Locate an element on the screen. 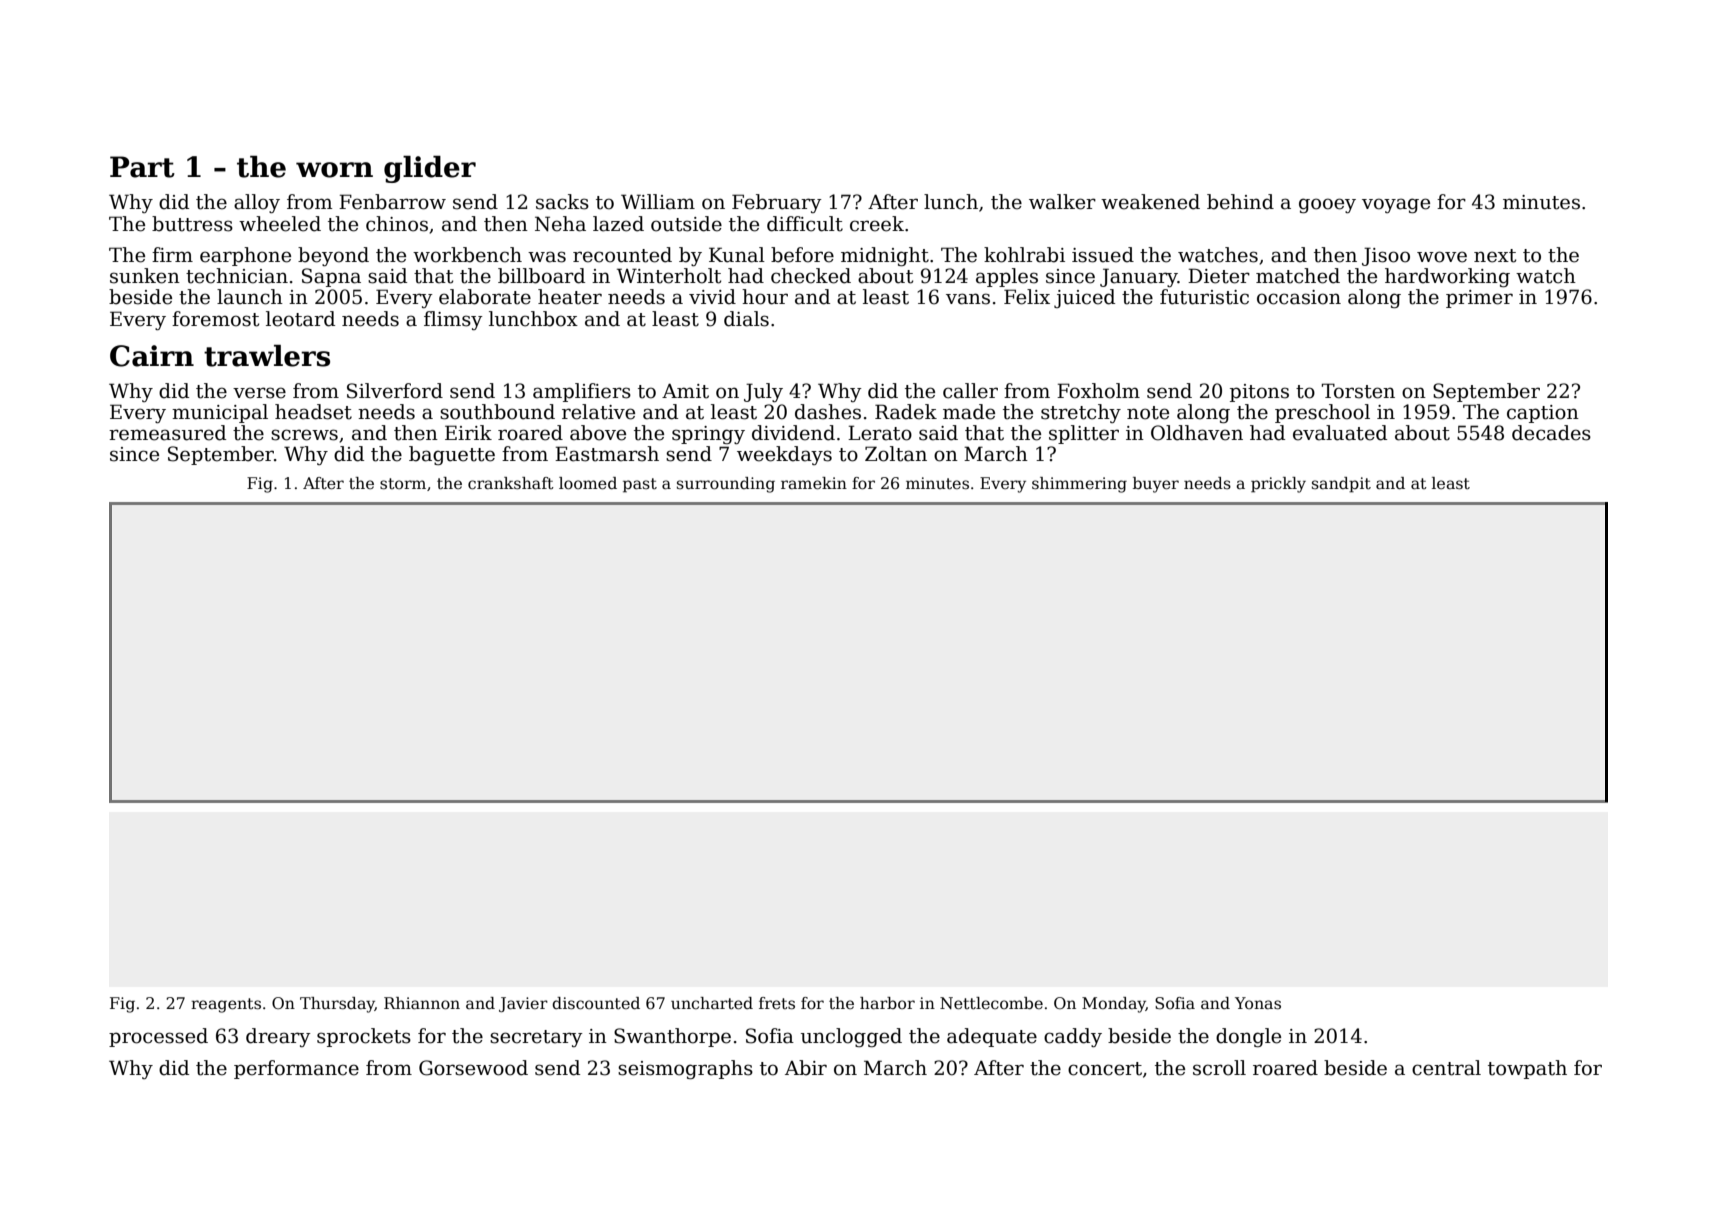  glider is located at coordinates (430, 169).
